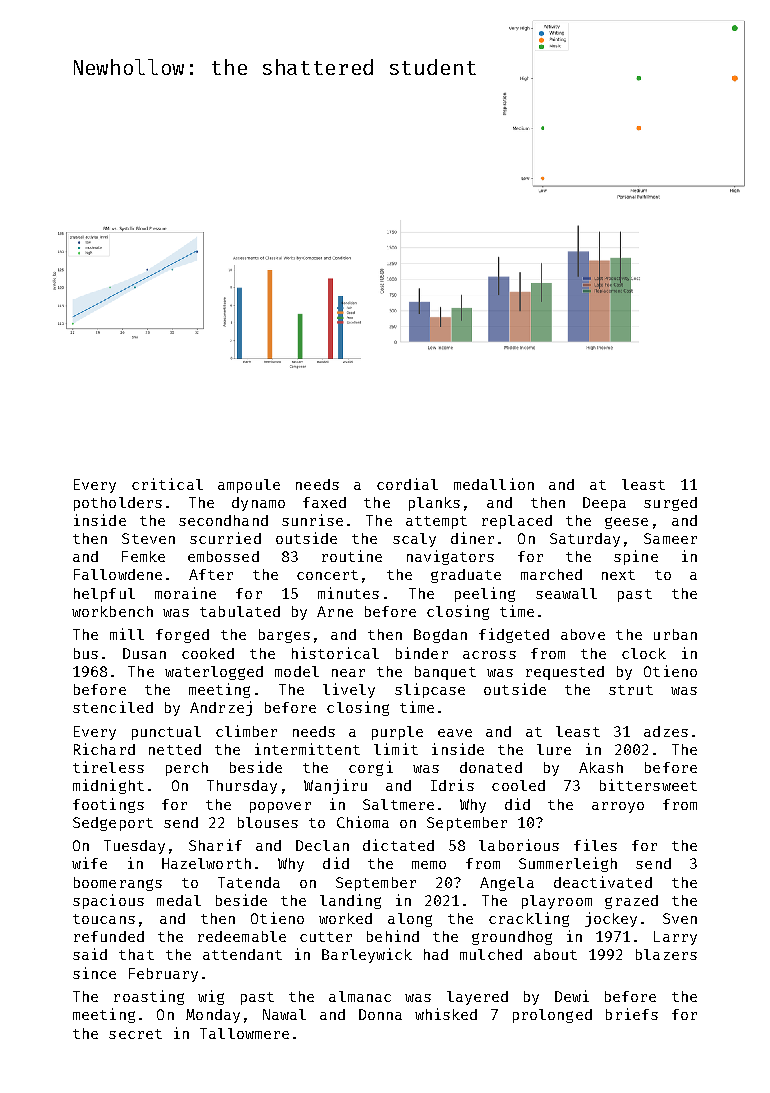 The image size is (770, 1093). I want to click on Donna, so click(380, 1014).
